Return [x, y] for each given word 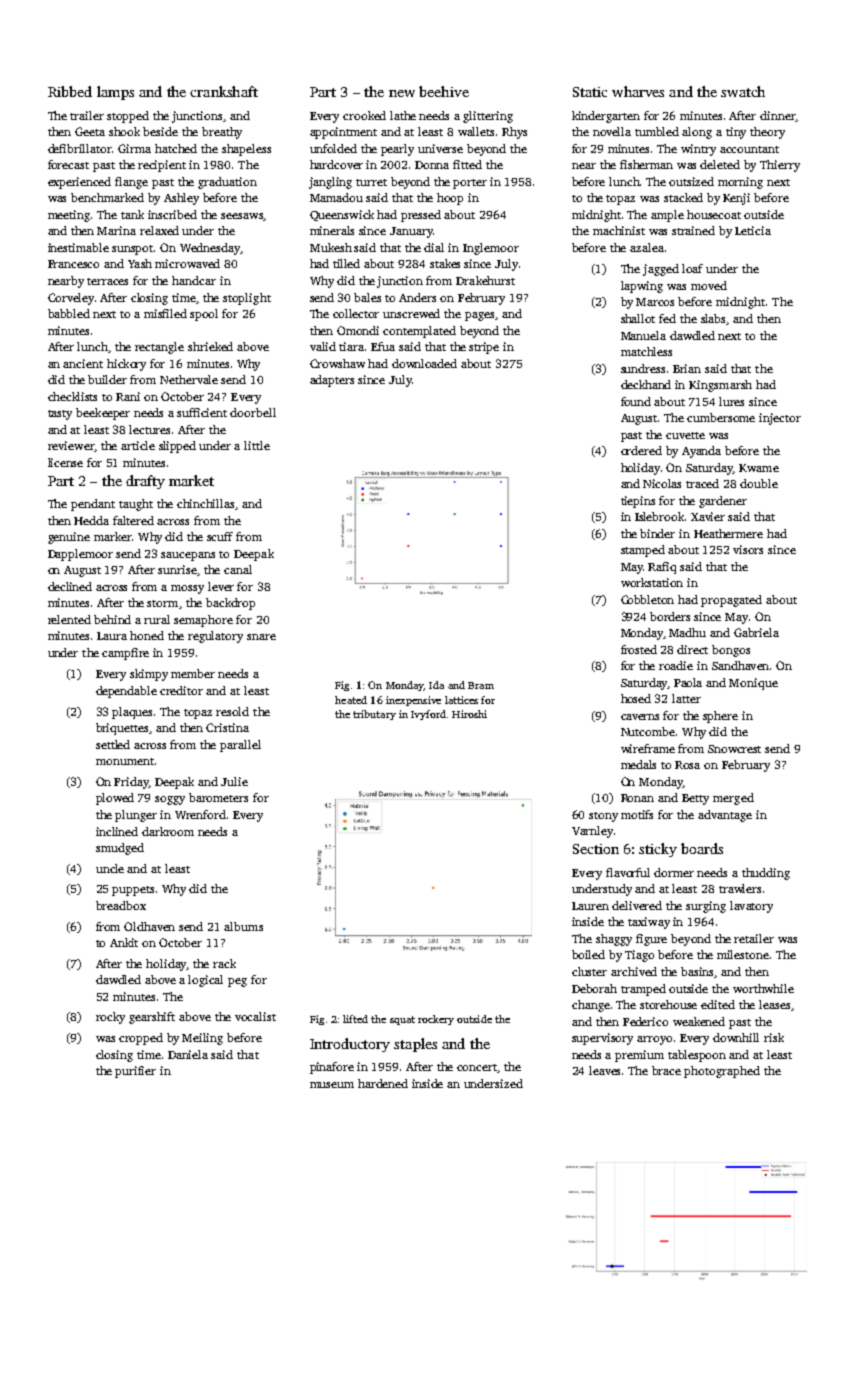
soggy [170, 800]
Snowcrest [734, 749]
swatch [743, 91]
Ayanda [701, 452]
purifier [135, 1072]
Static [590, 92]
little [257, 445]
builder [107, 379]
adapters [332, 381]
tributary [374, 715]
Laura [112, 636]
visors [748, 549]
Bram [481, 685]
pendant [93, 505]
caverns [640, 717]
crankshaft [224, 91]
